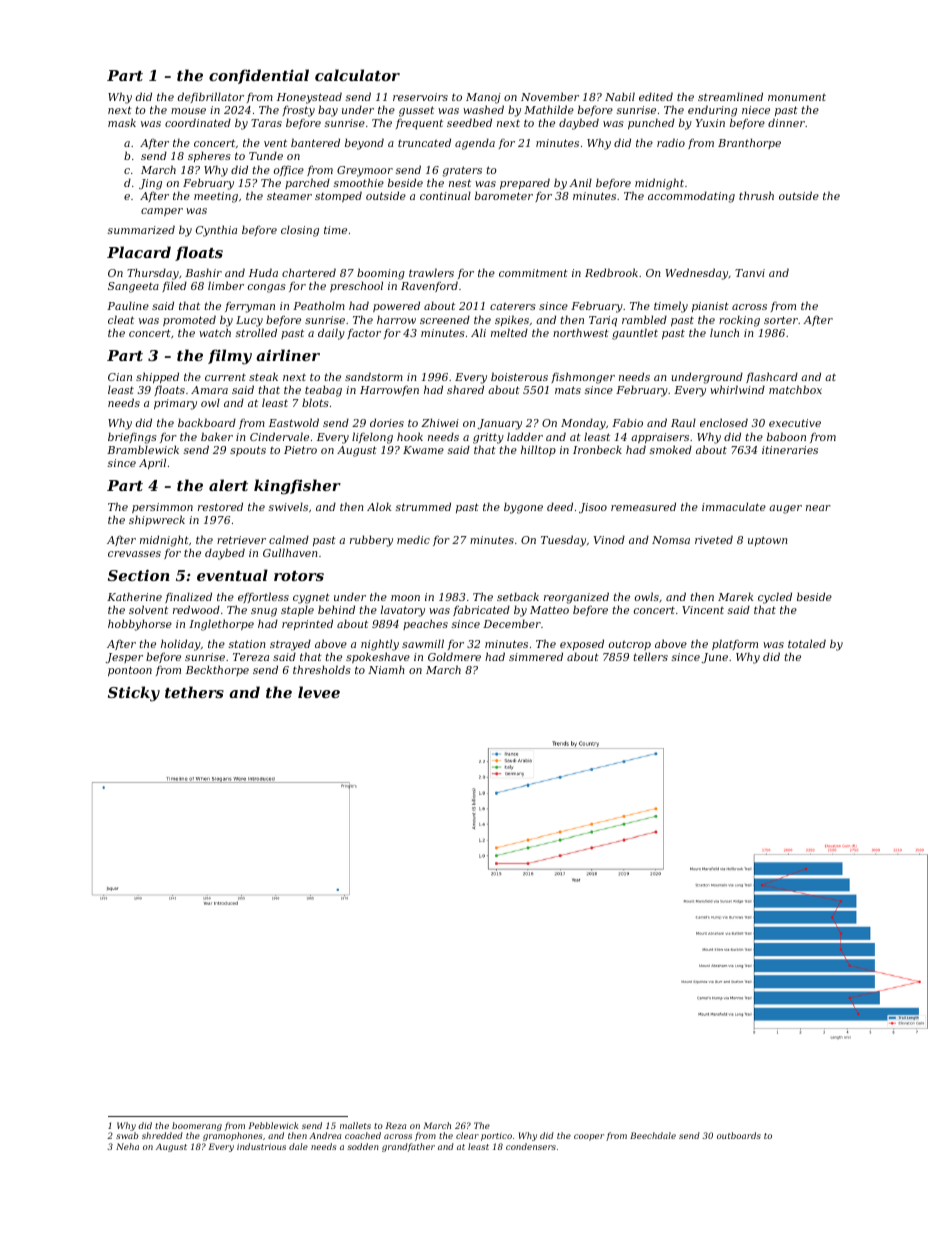  I want to click on owls, so click(647, 596).
